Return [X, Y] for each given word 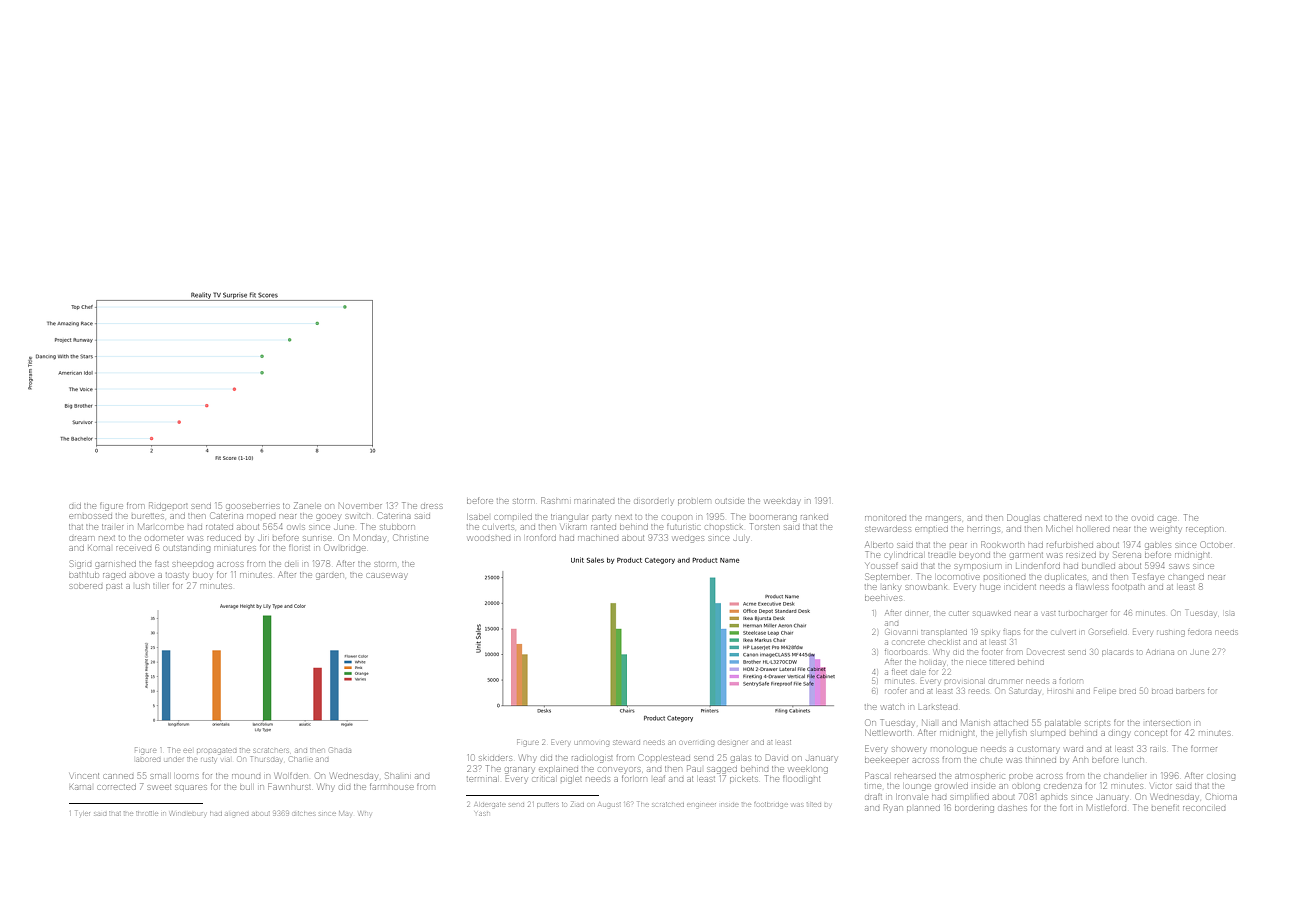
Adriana [1160, 652]
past [114, 586]
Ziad [577, 805]
